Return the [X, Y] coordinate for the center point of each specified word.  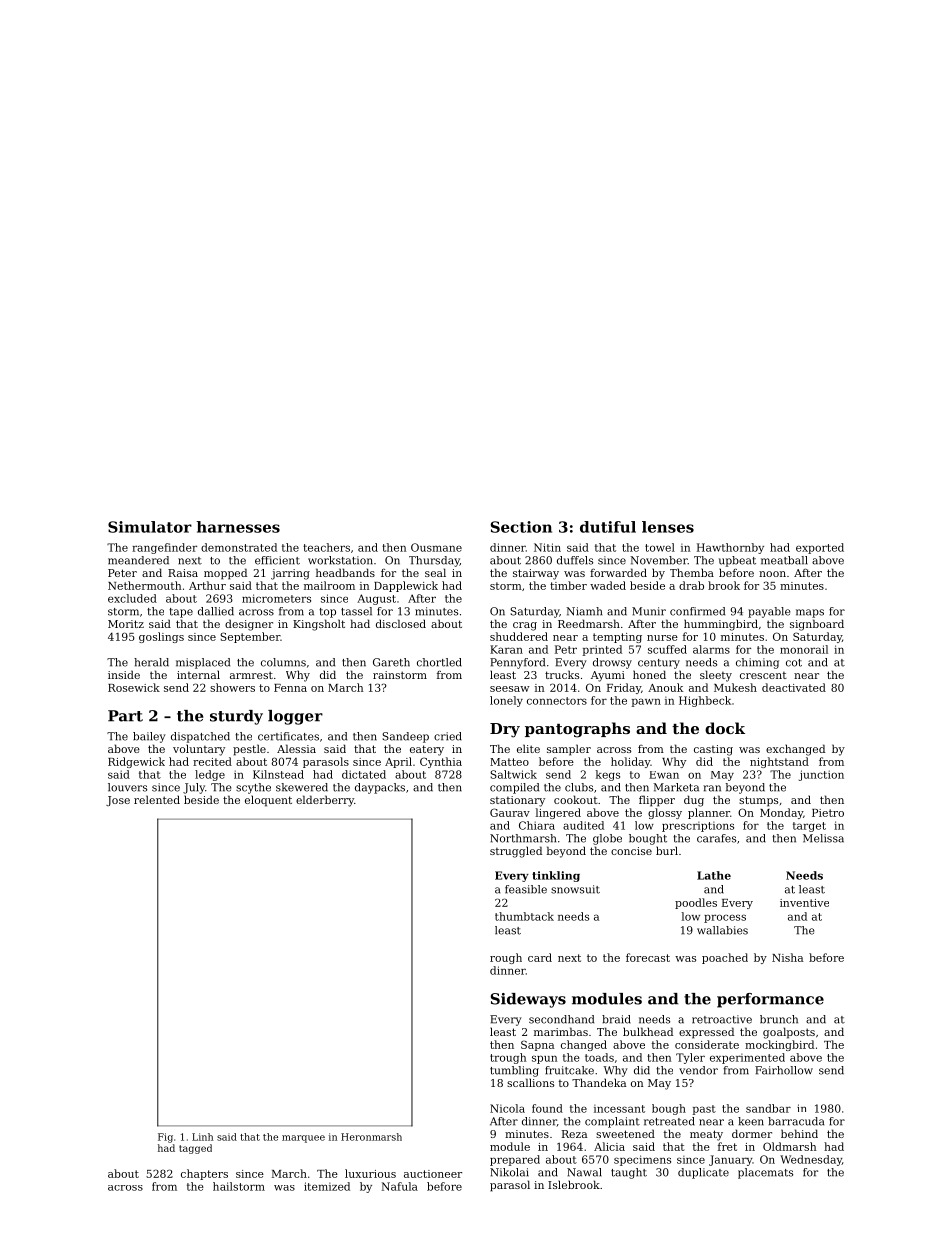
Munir [649, 611]
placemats [765, 1173]
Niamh [584, 611]
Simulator [150, 527]
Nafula [400, 1186]
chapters [204, 1174]
